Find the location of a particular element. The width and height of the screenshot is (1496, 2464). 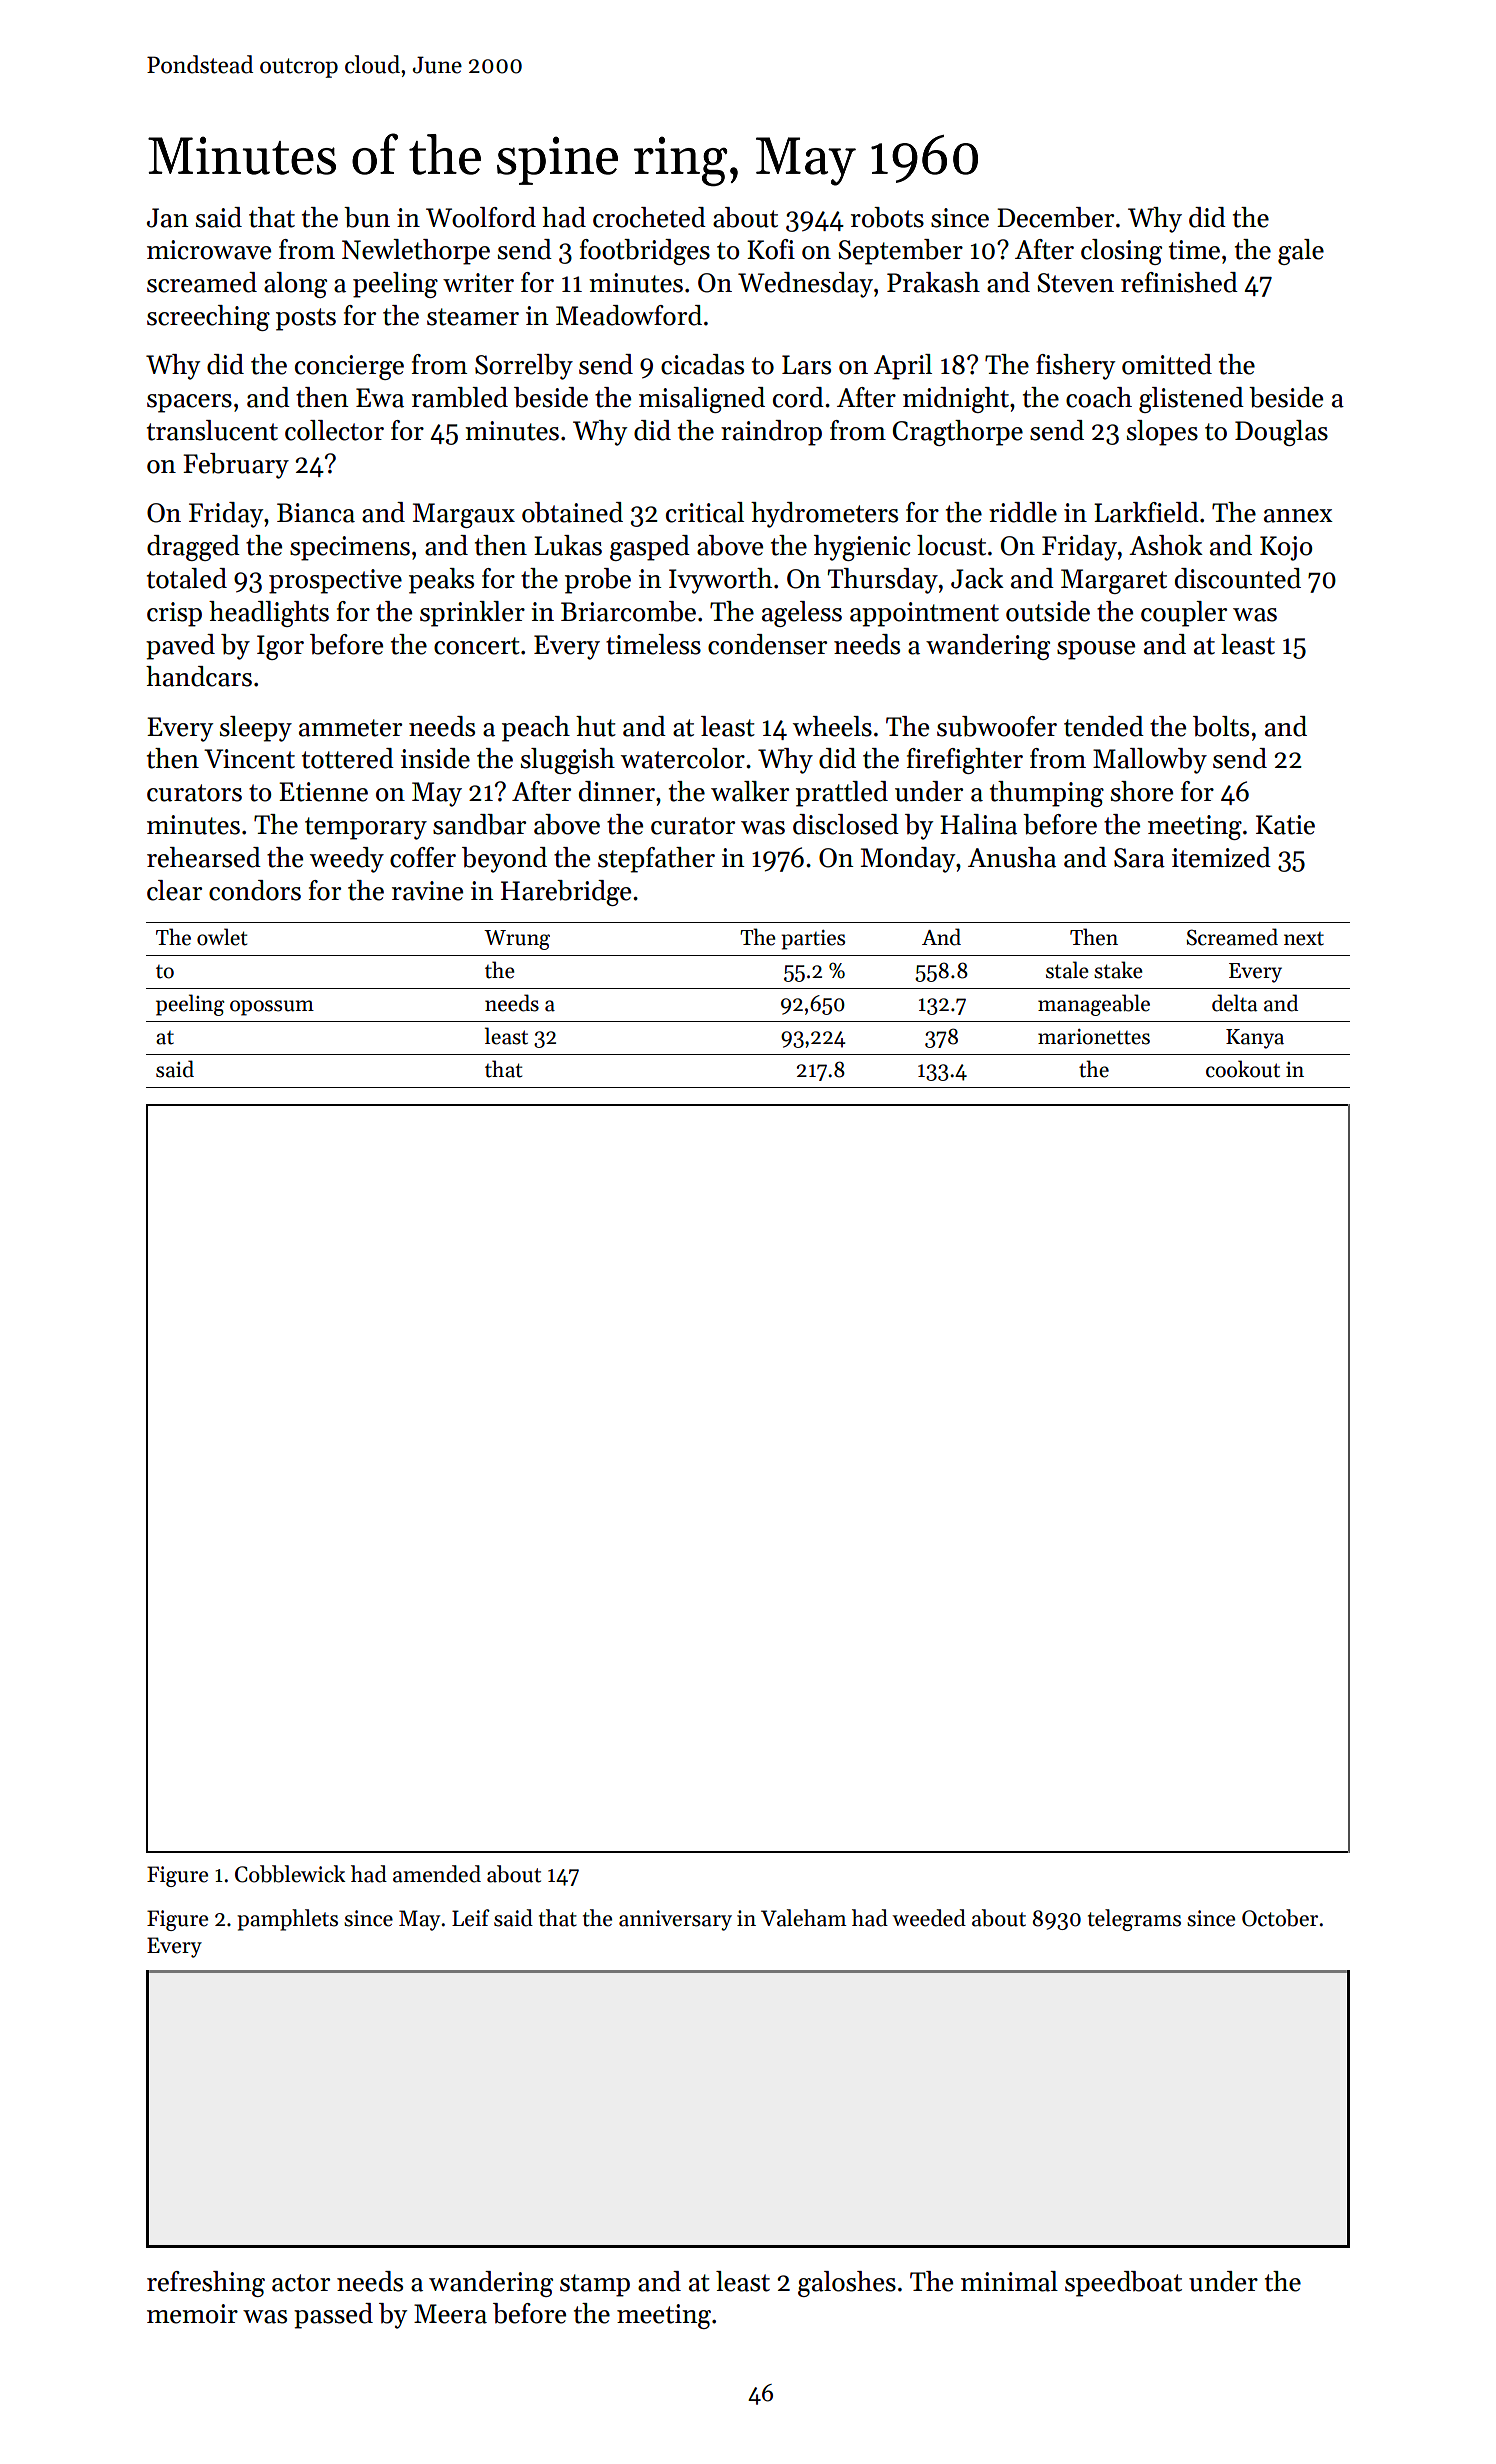

opossum is located at coordinates (272, 1008).
